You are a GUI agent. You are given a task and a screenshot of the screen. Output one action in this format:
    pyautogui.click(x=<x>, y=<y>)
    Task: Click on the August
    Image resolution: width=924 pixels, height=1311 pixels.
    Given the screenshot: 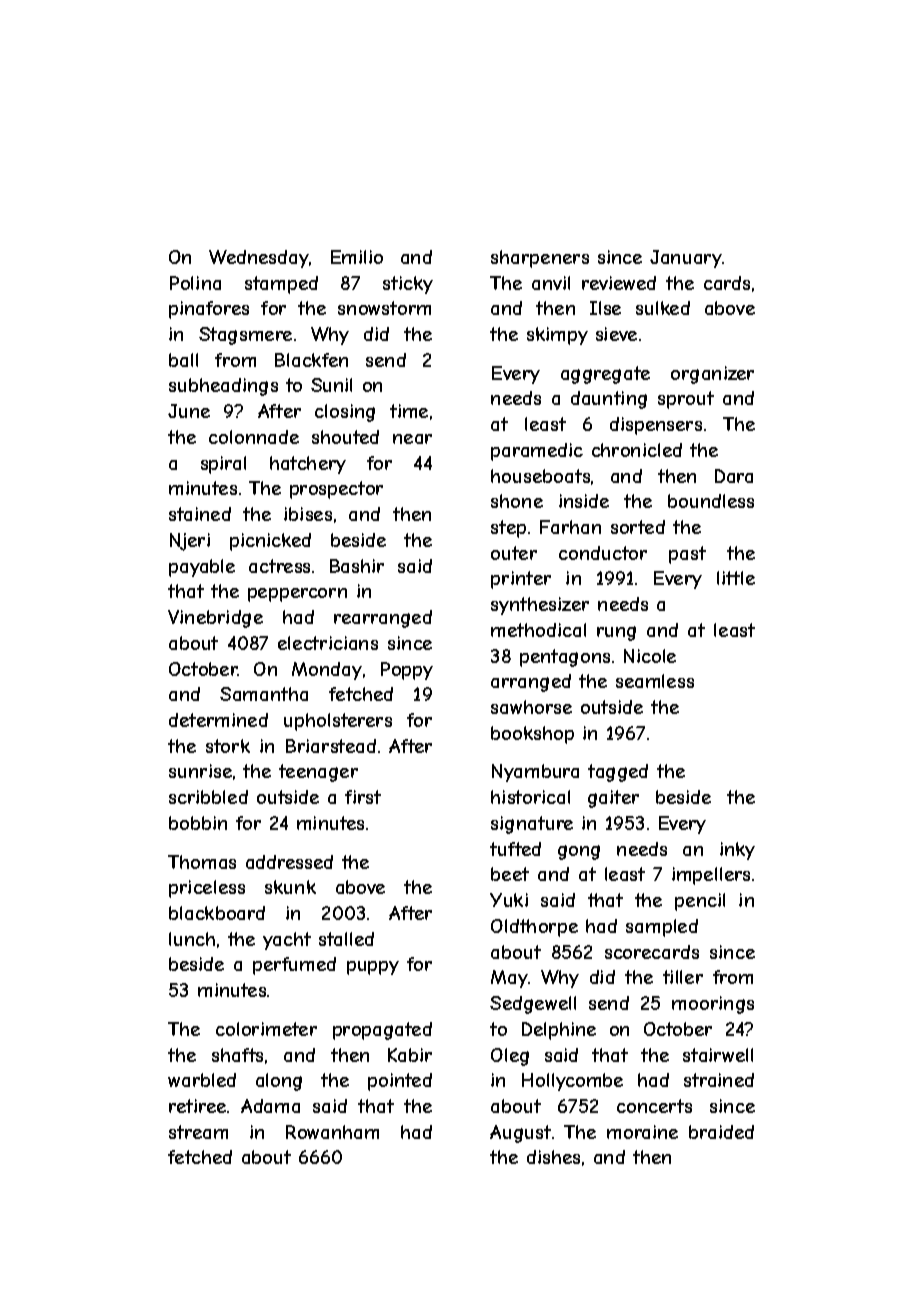 What is the action you would take?
    pyautogui.click(x=520, y=1134)
